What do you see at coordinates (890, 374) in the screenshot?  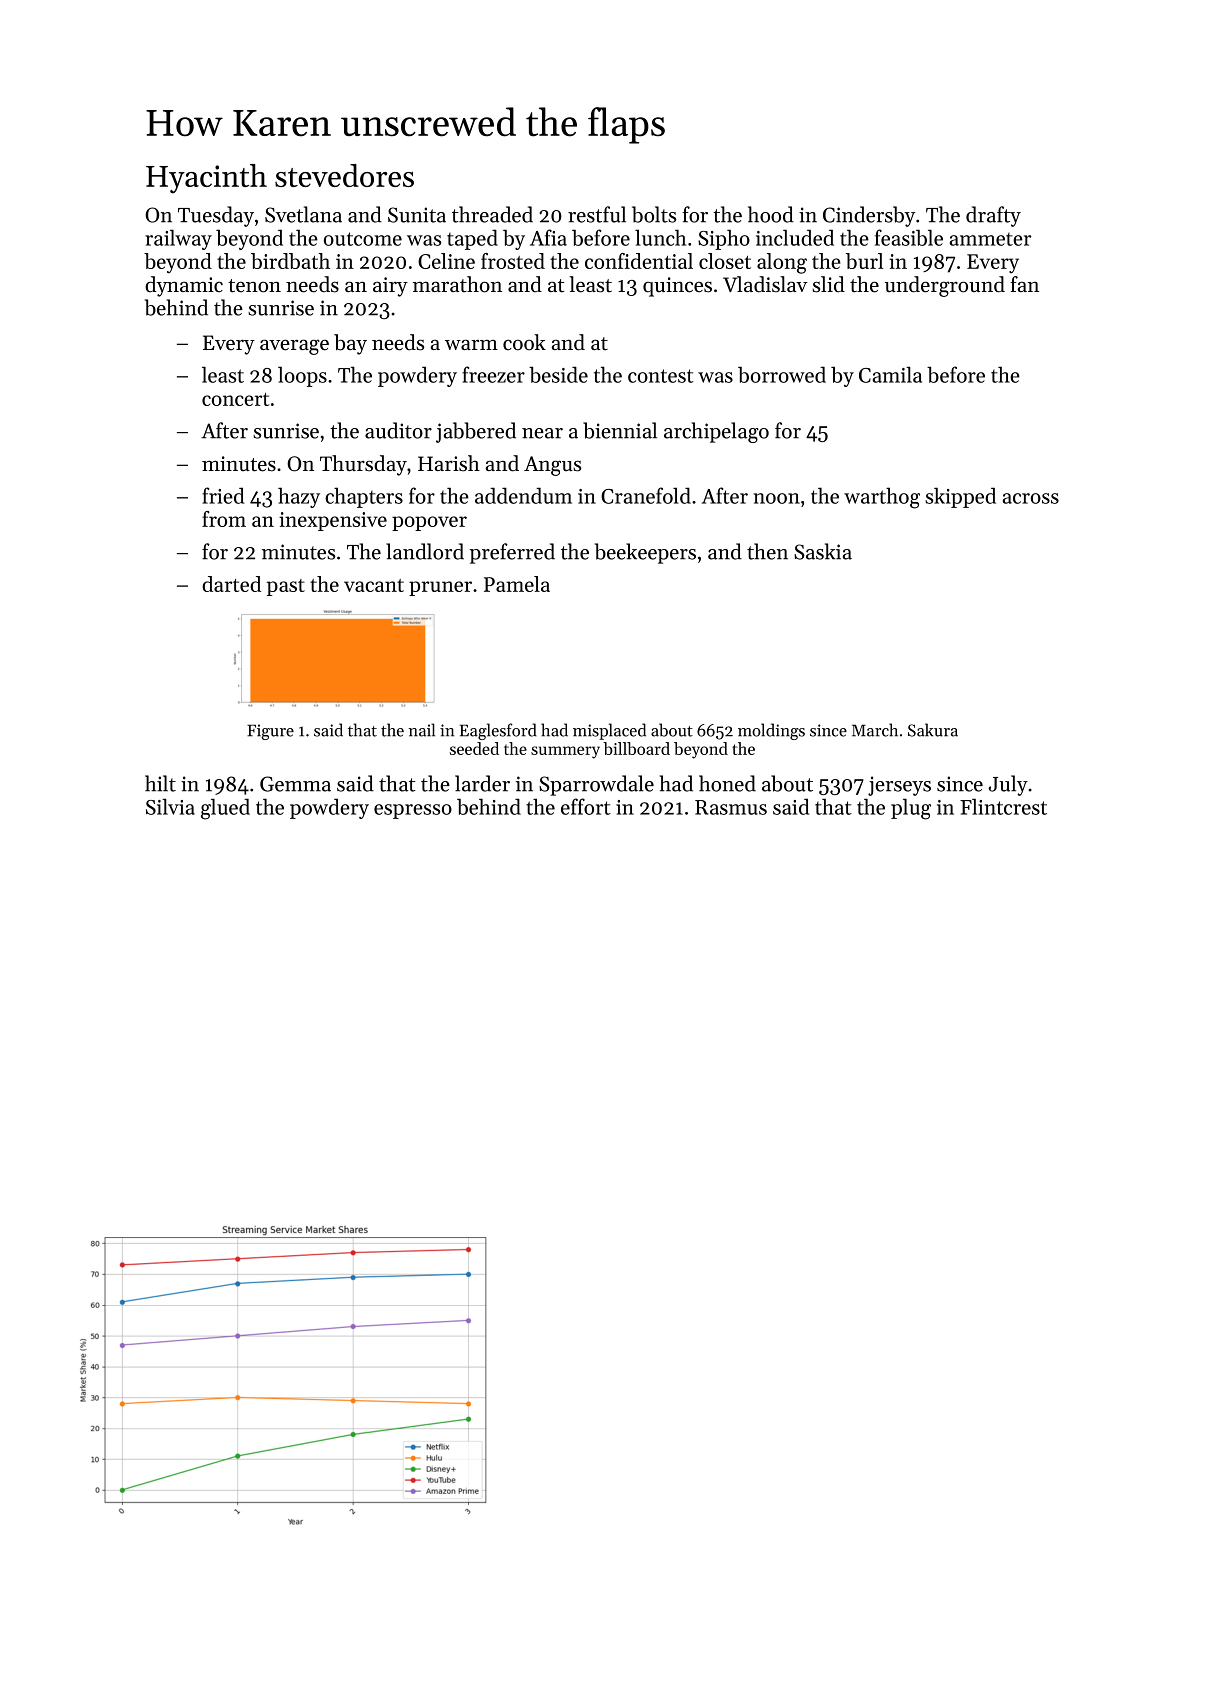 I see `Camila` at bounding box center [890, 374].
